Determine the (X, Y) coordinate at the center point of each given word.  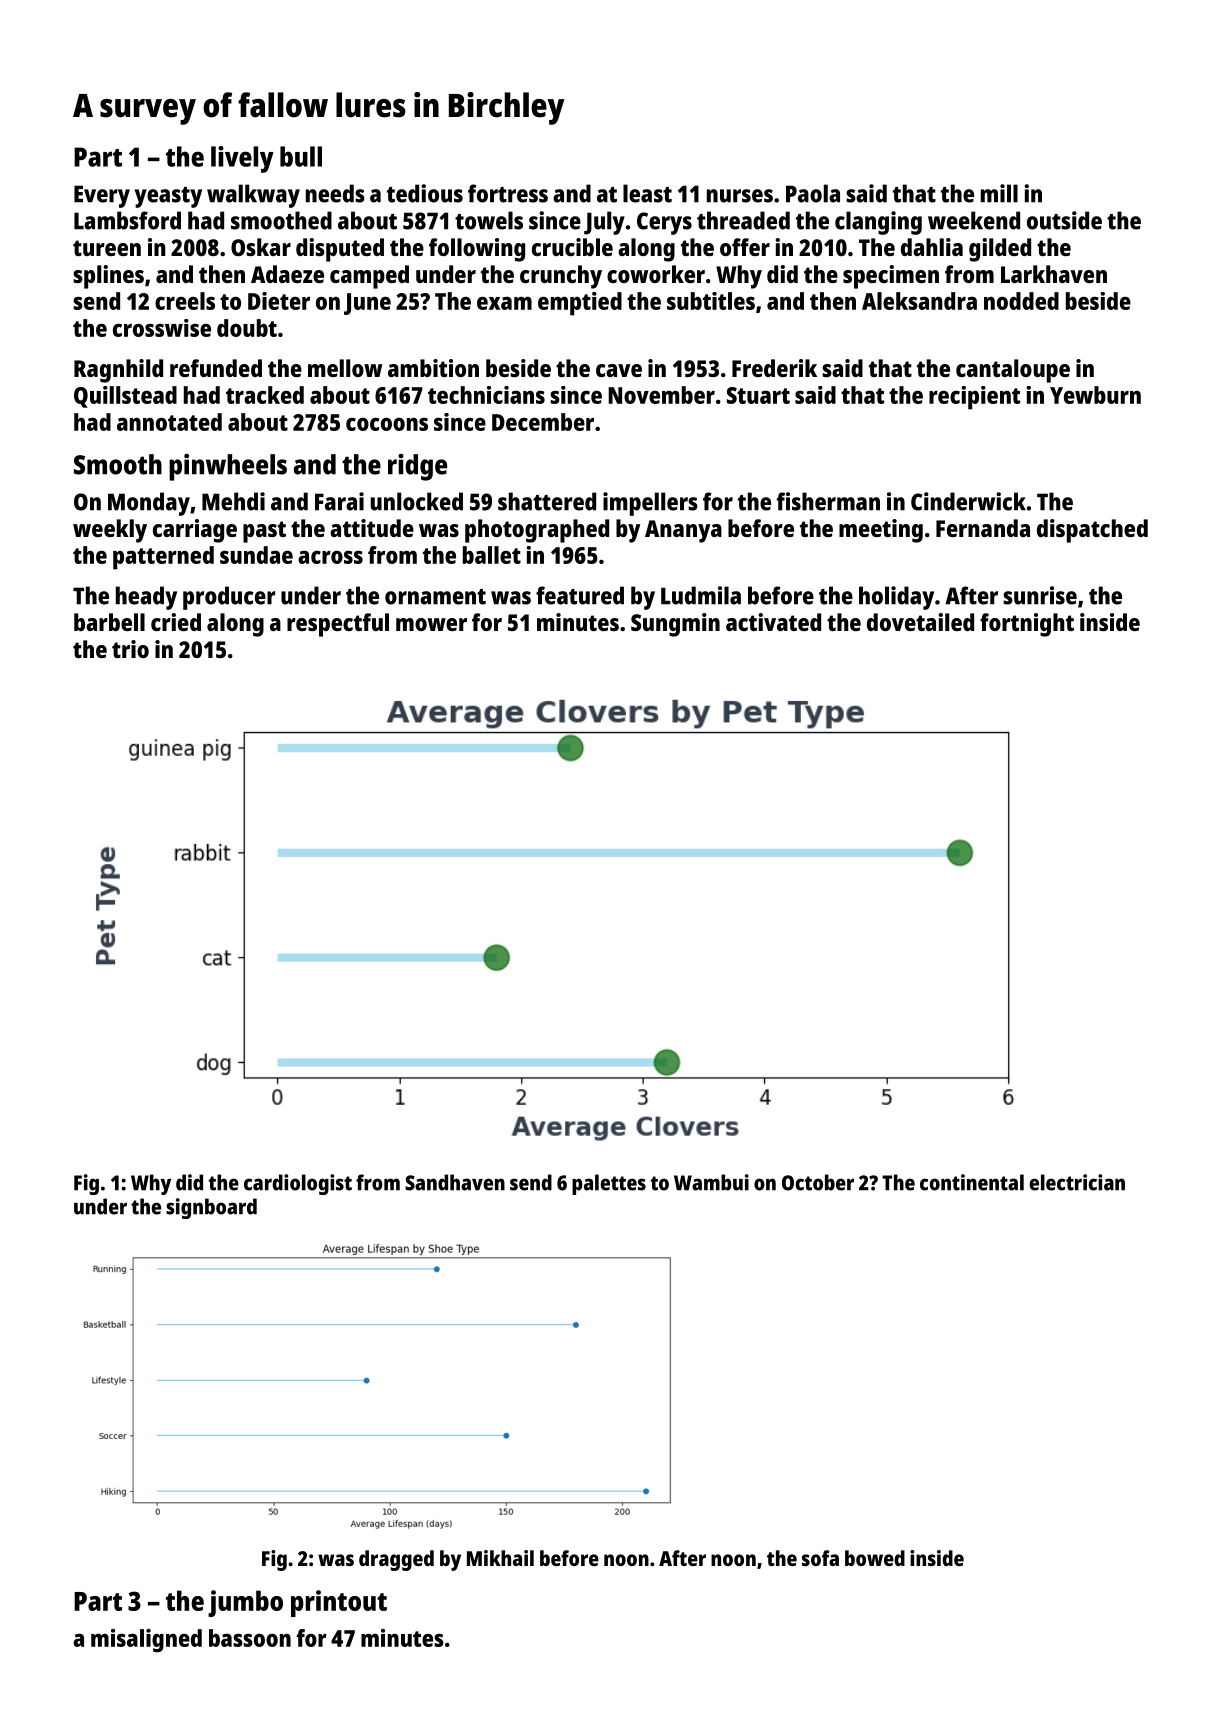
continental (972, 1182)
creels (185, 301)
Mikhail (500, 1558)
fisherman (828, 501)
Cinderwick (968, 501)
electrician (1077, 1182)
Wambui (711, 1182)
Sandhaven (455, 1182)
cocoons (387, 424)
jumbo (245, 1603)
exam (504, 303)
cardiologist (298, 1184)
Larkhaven (1054, 274)
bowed (875, 1558)
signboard (211, 1208)
